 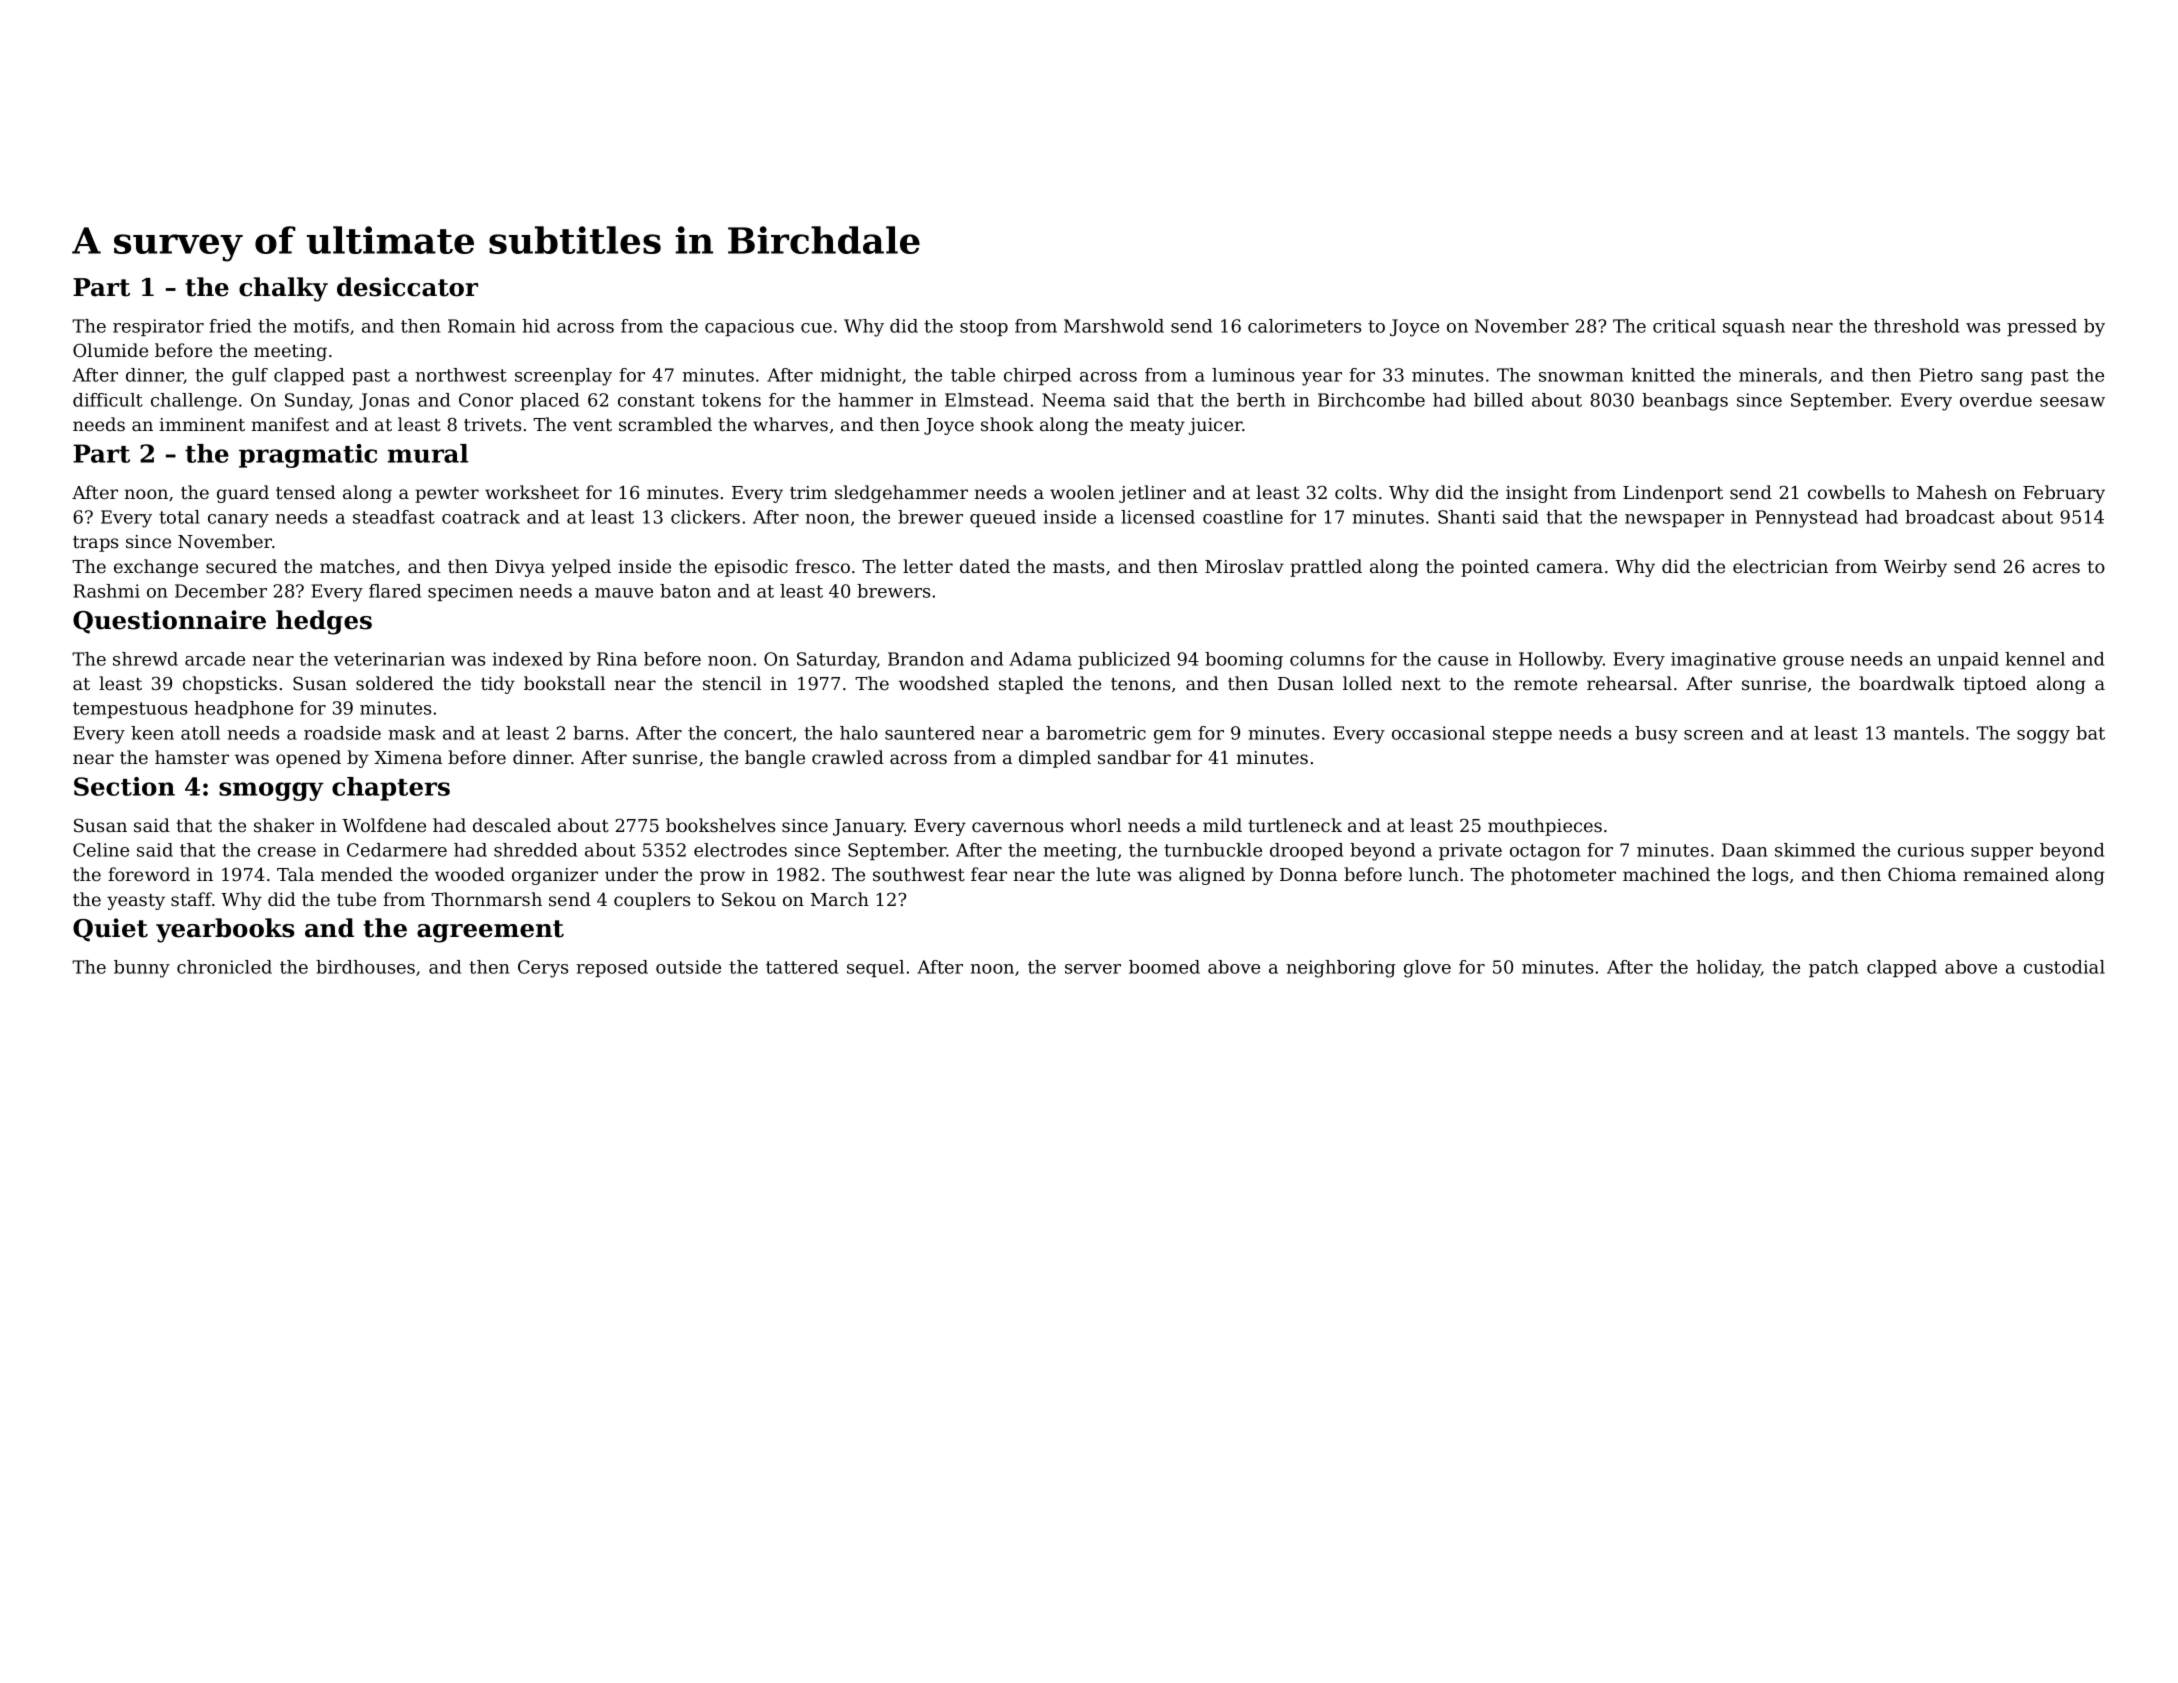 I want to click on calorimeters, so click(x=1304, y=326).
